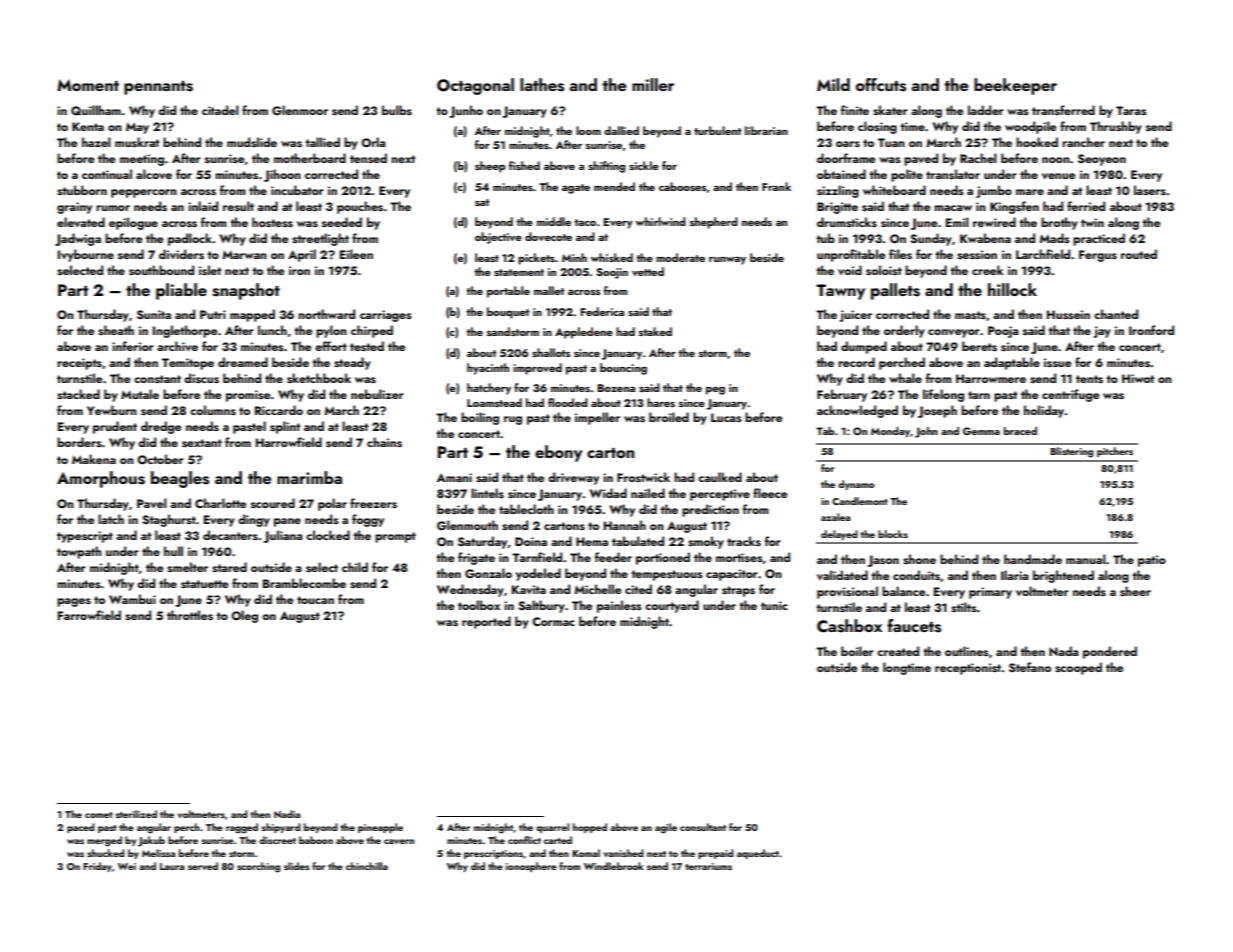 Image resolution: width=1233 pixels, height=952 pixels. Describe the element at coordinates (542, 85) in the screenshot. I see `lathes` at that location.
